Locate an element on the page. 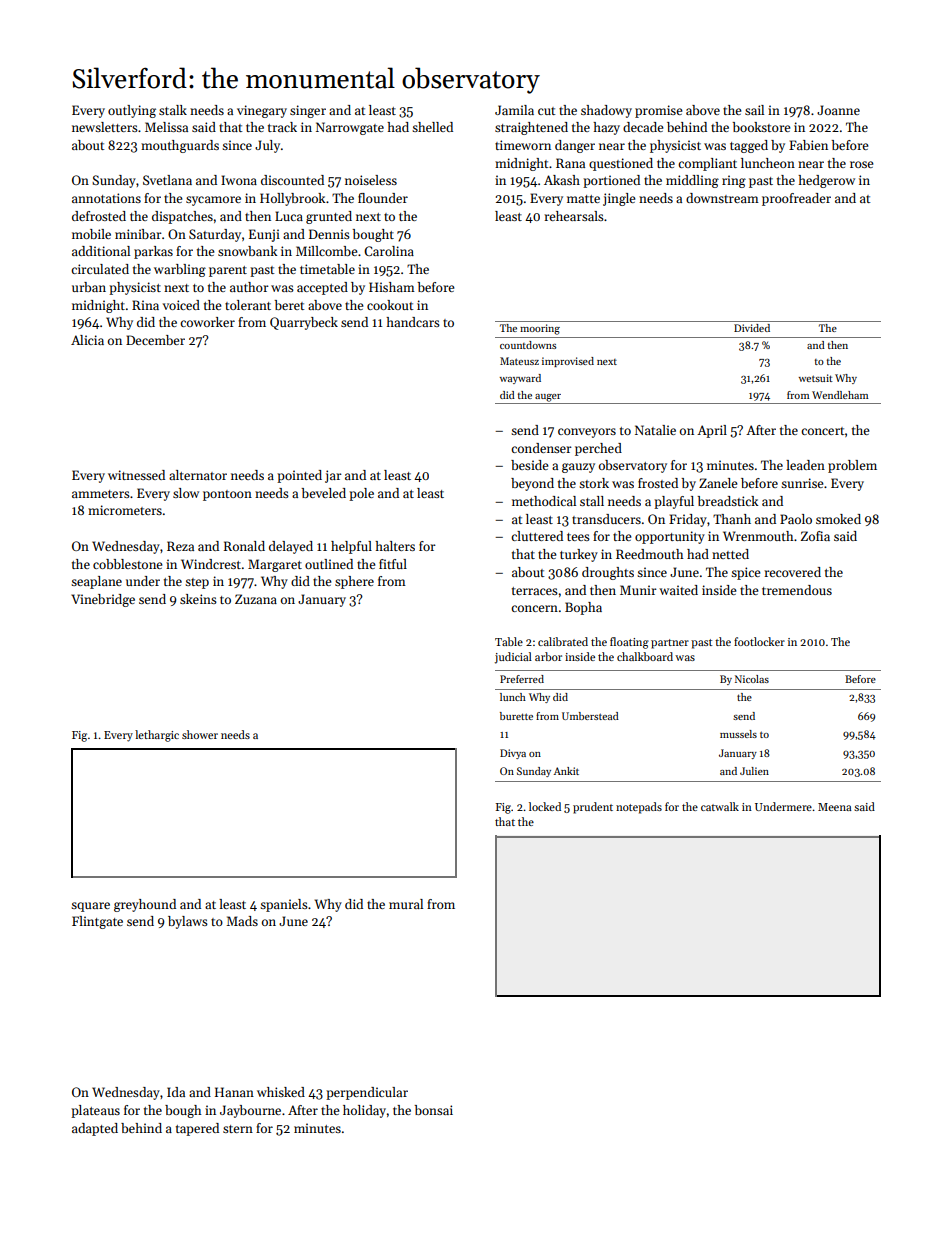 This document has height=1233, width=952. beside is located at coordinates (529, 465).
